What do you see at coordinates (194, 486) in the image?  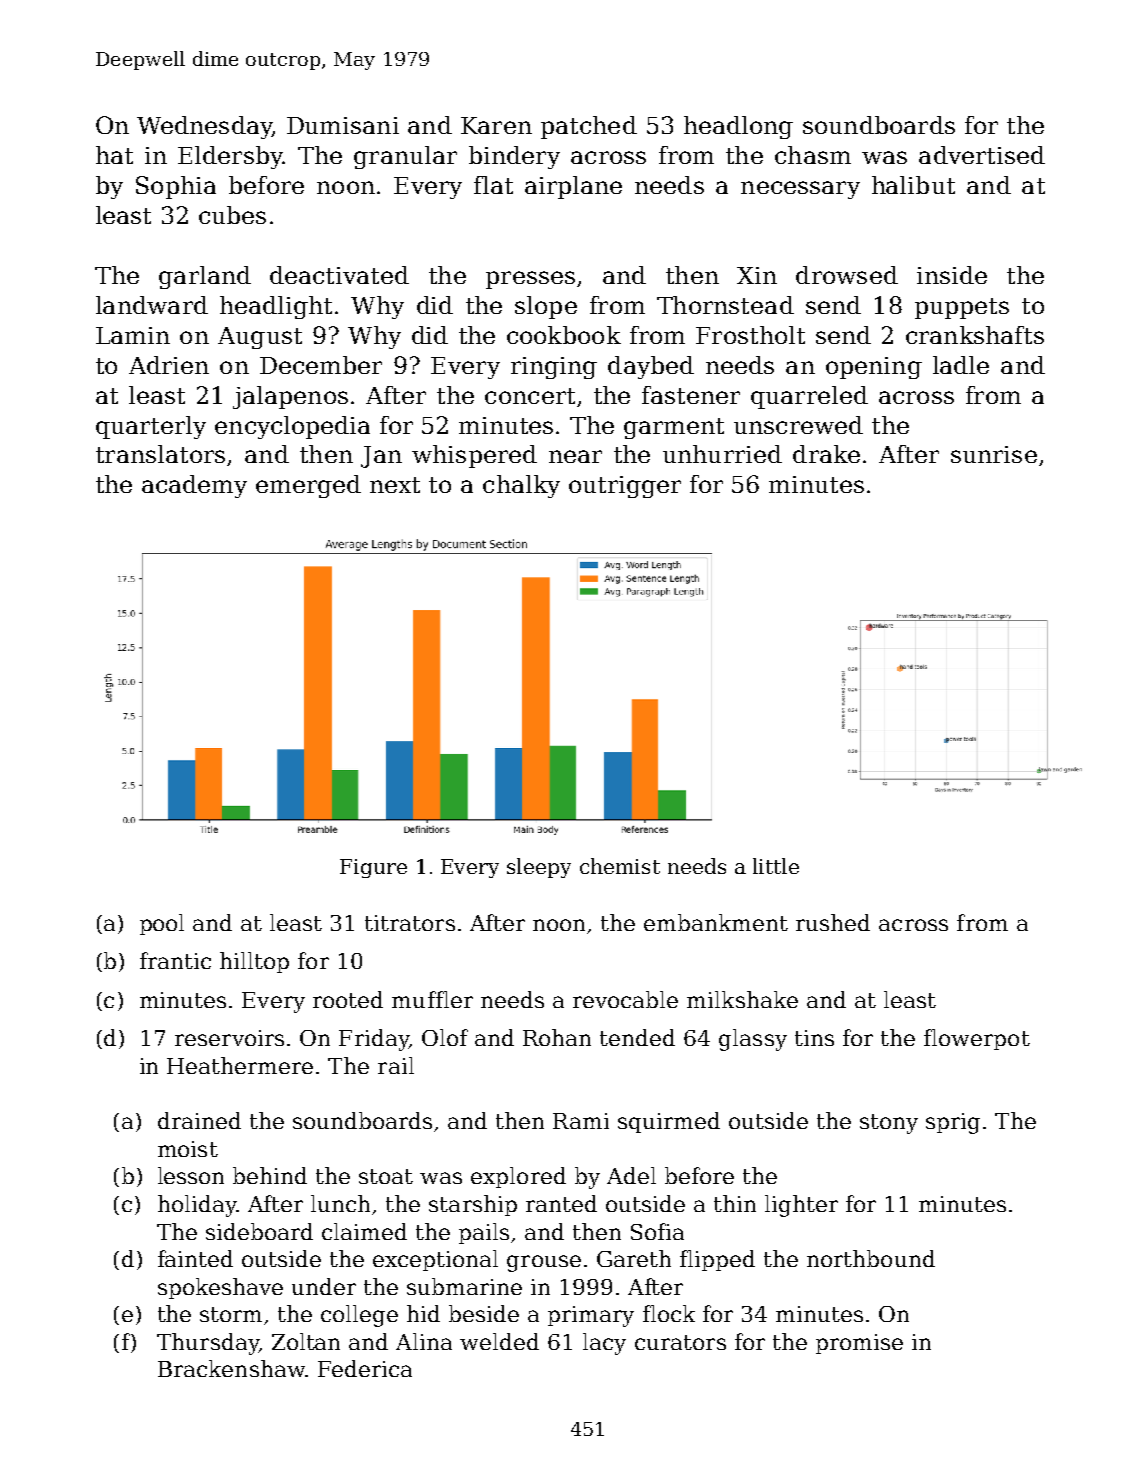 I see `academy` at bounding box center [194, 486].
